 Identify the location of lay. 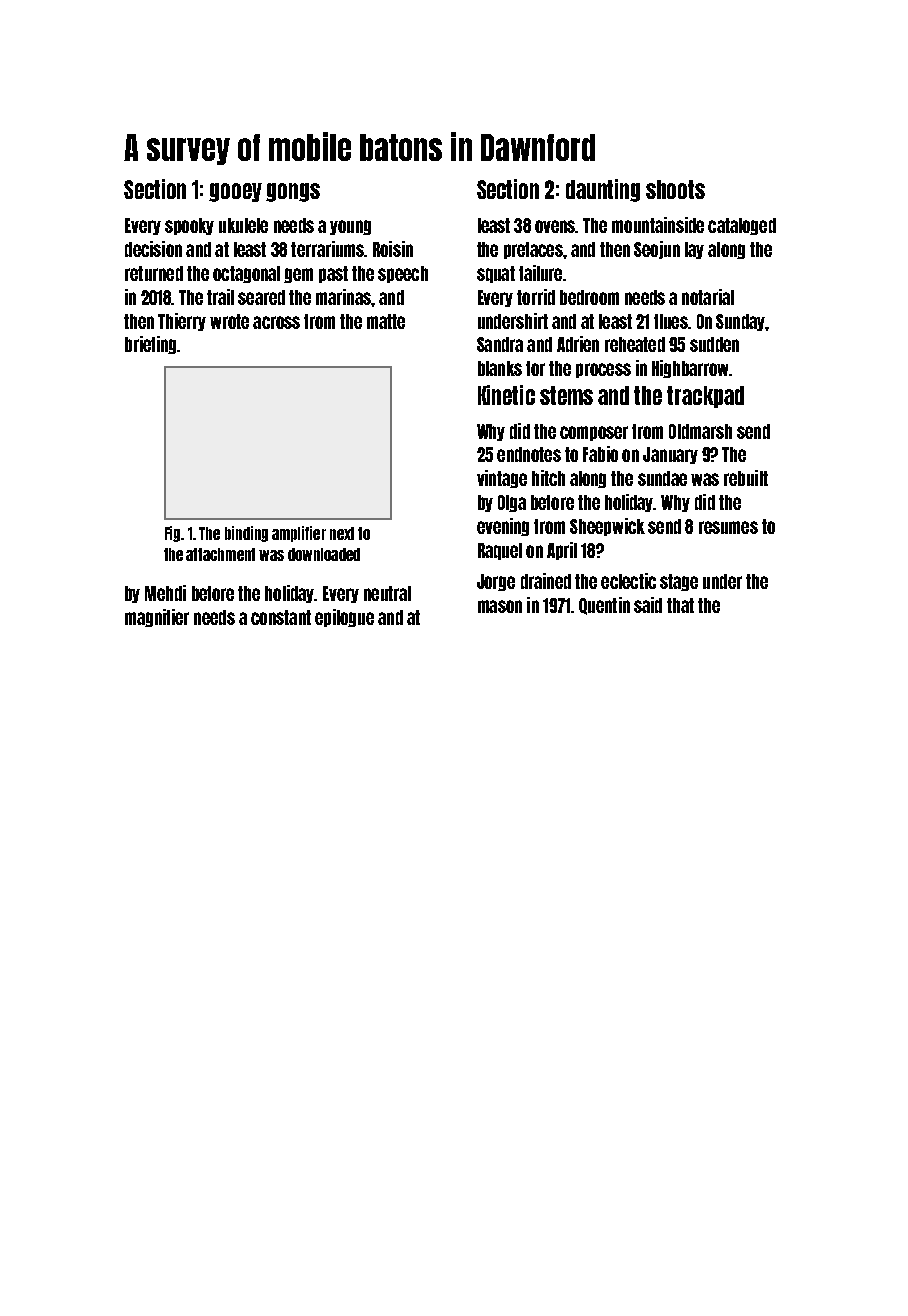
(694, 250).
